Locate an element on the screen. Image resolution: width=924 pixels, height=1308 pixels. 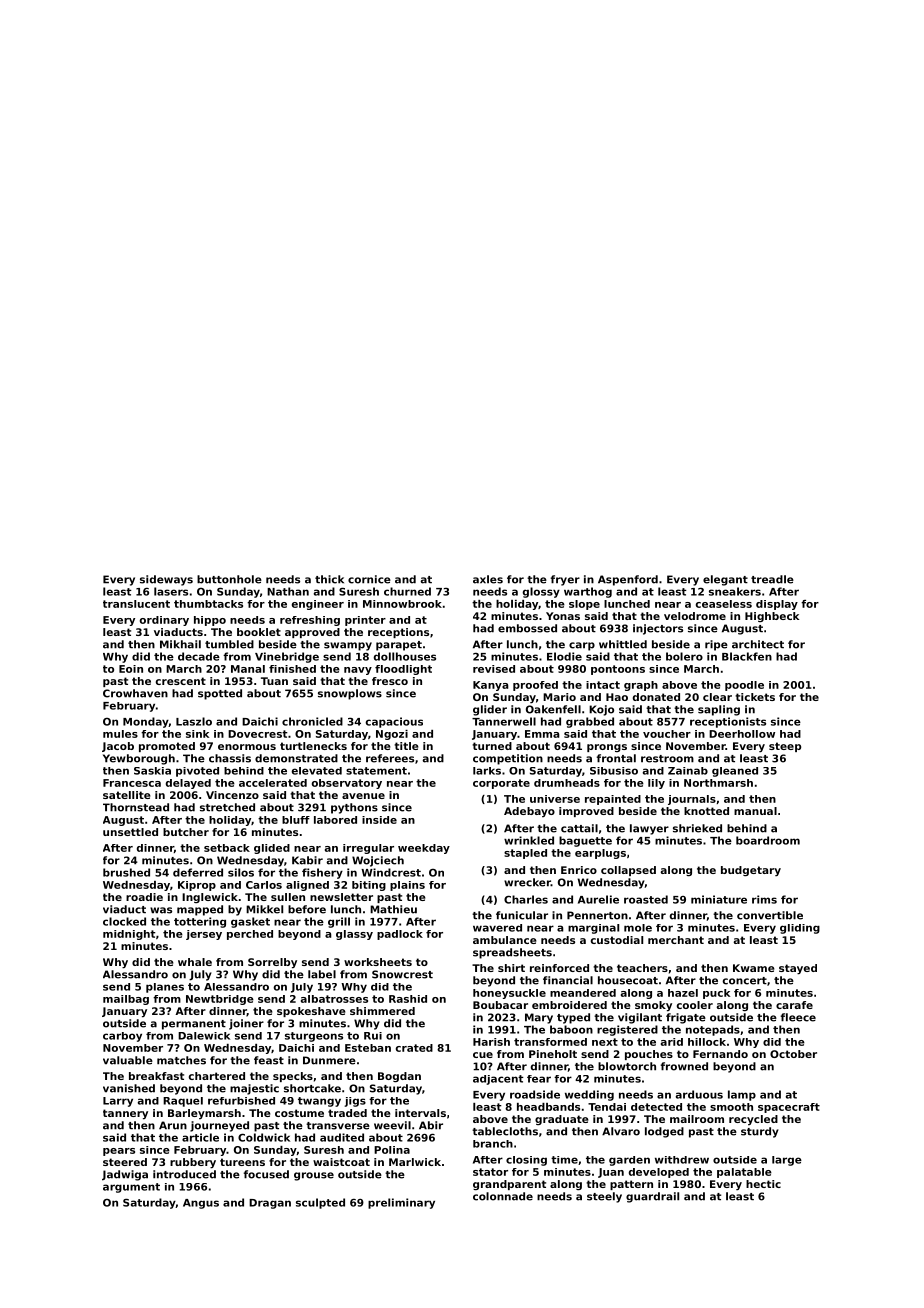
weevil is located at coordinates (392, 1125).
